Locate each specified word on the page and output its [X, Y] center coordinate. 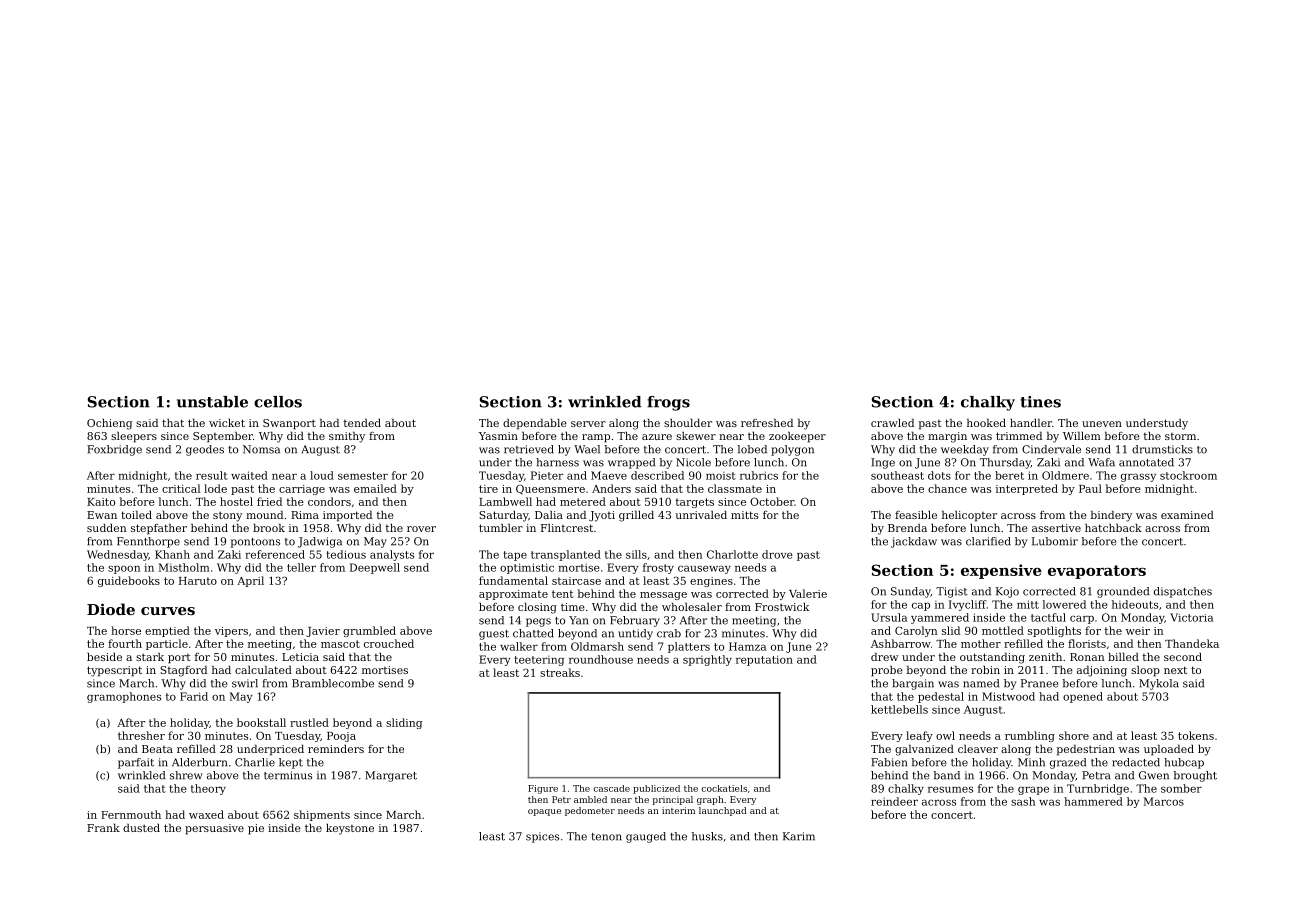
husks [707, 836]
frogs [668, 403]
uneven [1102, 424]
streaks [560, 672]
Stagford [183, 671]
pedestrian [1085, 750]
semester [363, 476]
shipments [322, 815]
